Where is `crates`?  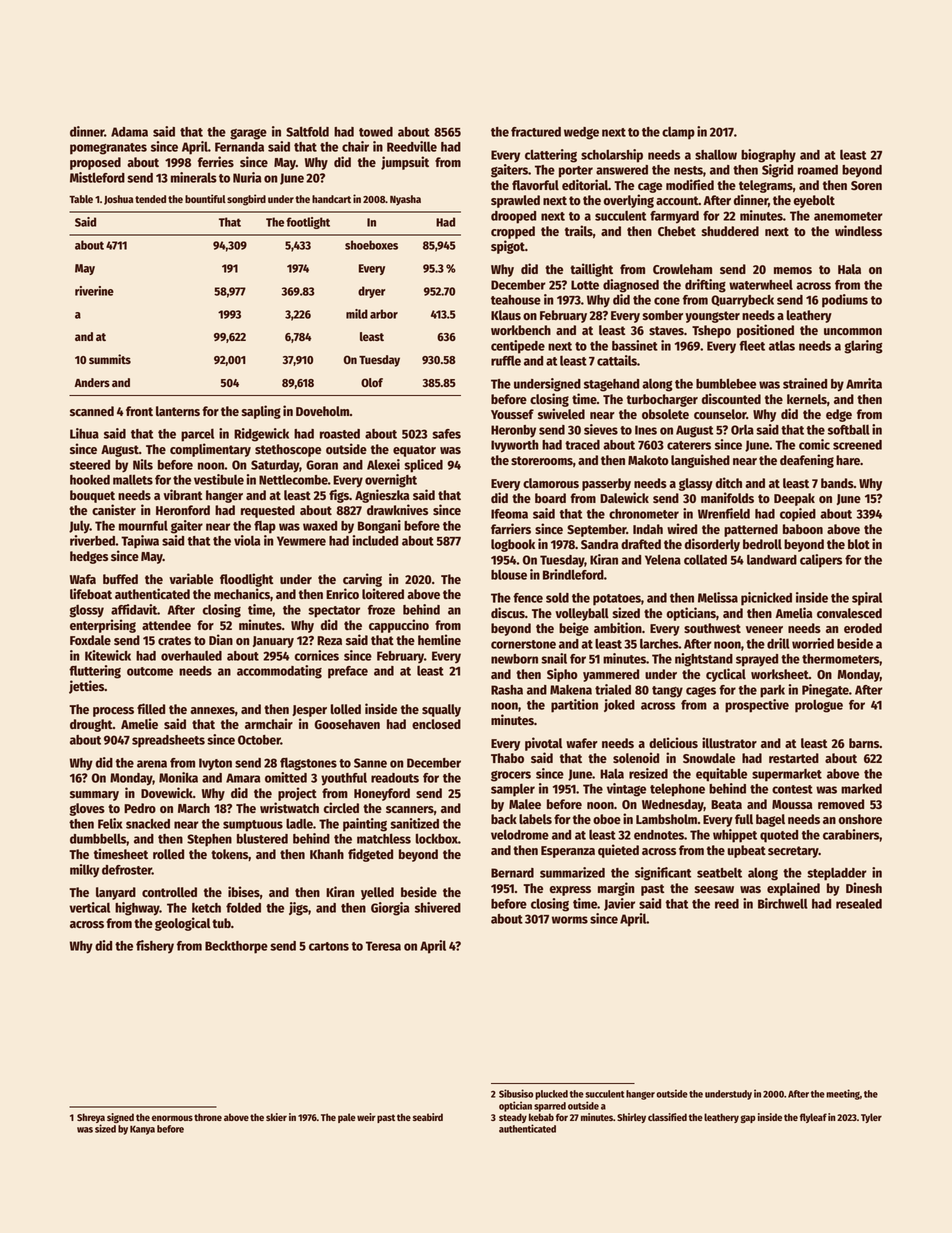 crates is located at coordinates (174, 640).
